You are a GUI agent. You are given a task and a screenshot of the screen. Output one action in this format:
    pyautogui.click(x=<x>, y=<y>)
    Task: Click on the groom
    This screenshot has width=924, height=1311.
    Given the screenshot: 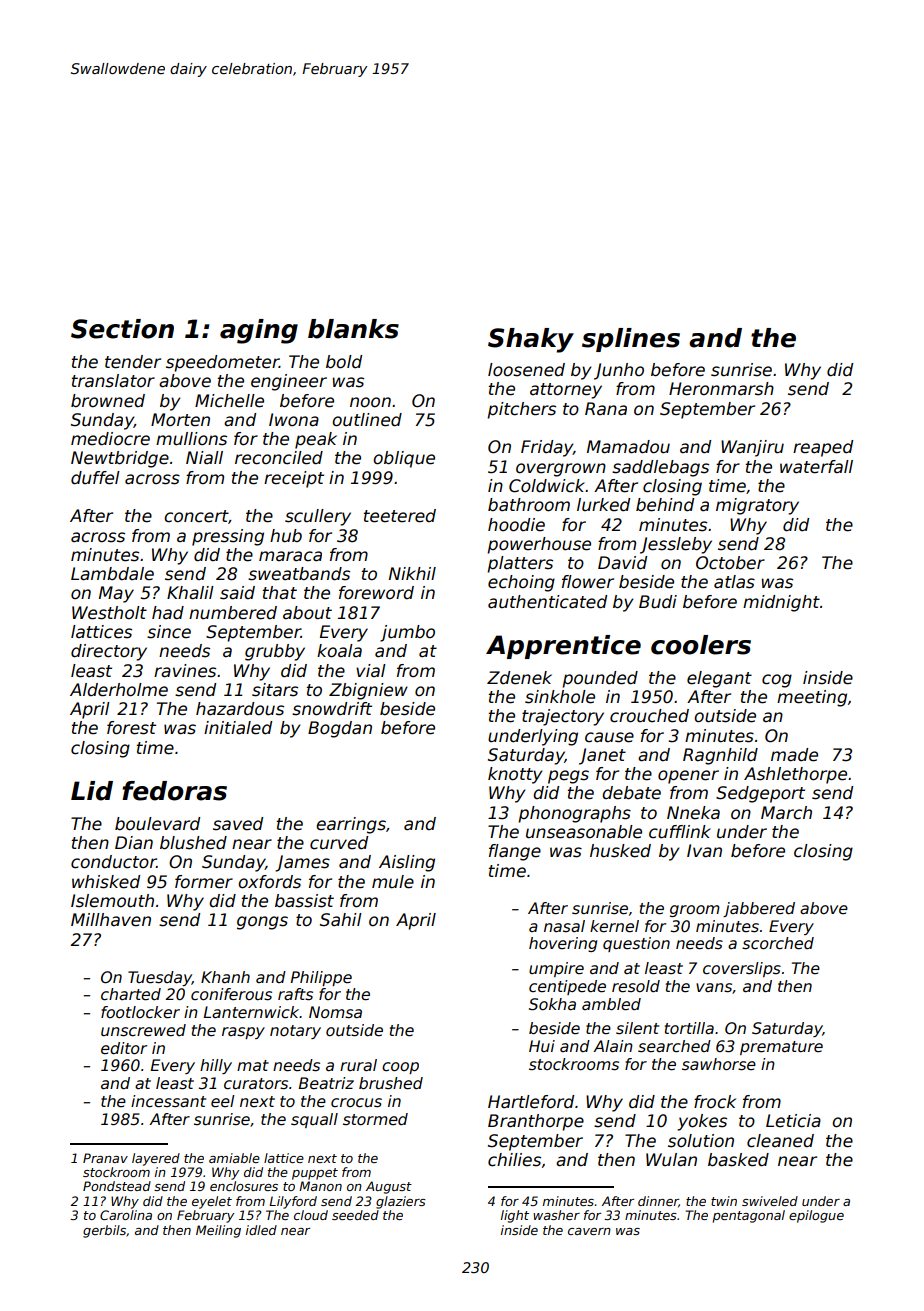 What is the action you would take?
    pyautogui.click(x=695, y=911)
